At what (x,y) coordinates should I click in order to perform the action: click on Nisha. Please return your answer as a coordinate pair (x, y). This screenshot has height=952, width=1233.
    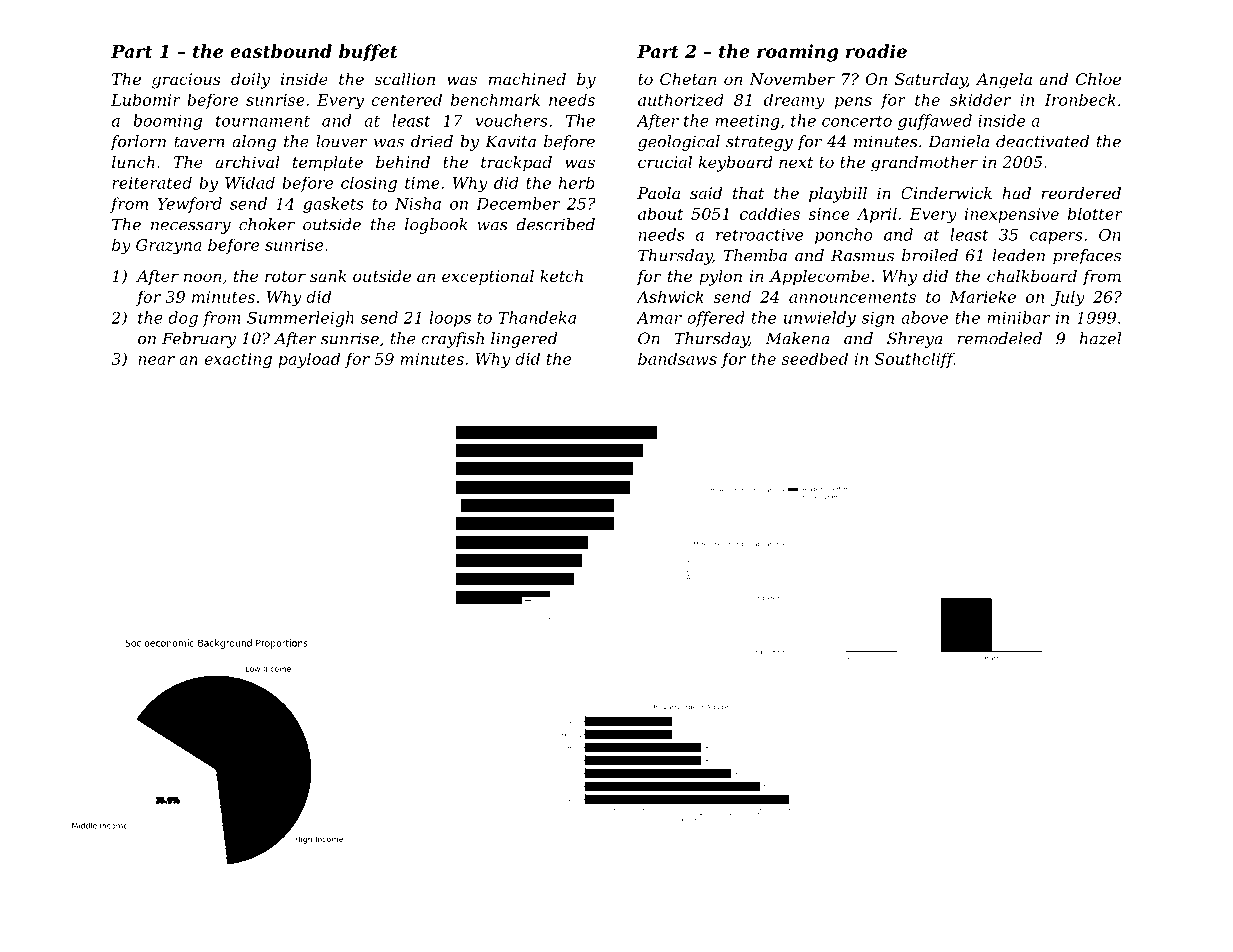
    Looking at the image, I should click on (418, 203).
